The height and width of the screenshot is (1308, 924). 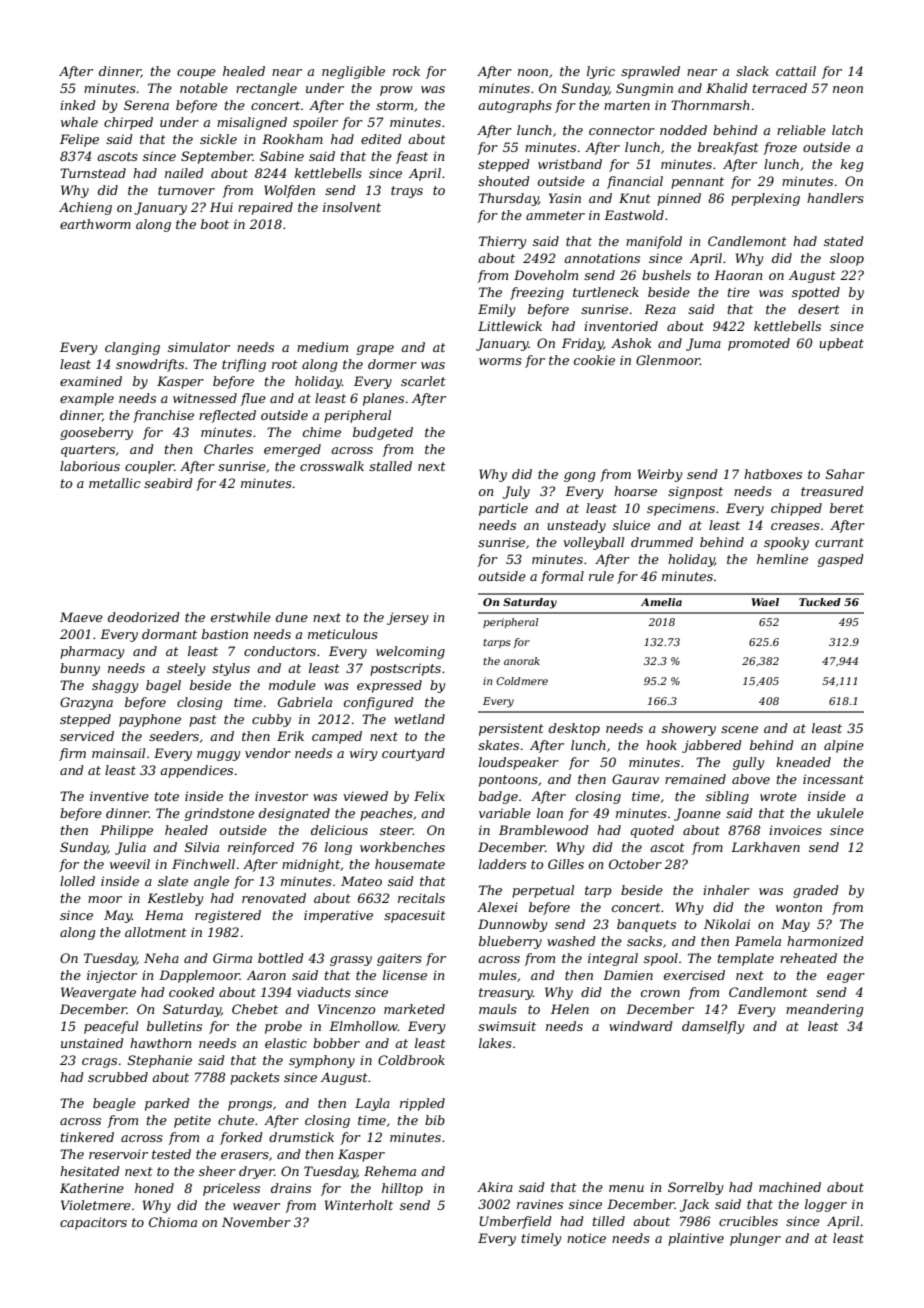 I want to click on neon, so click(x=848, y=89).
